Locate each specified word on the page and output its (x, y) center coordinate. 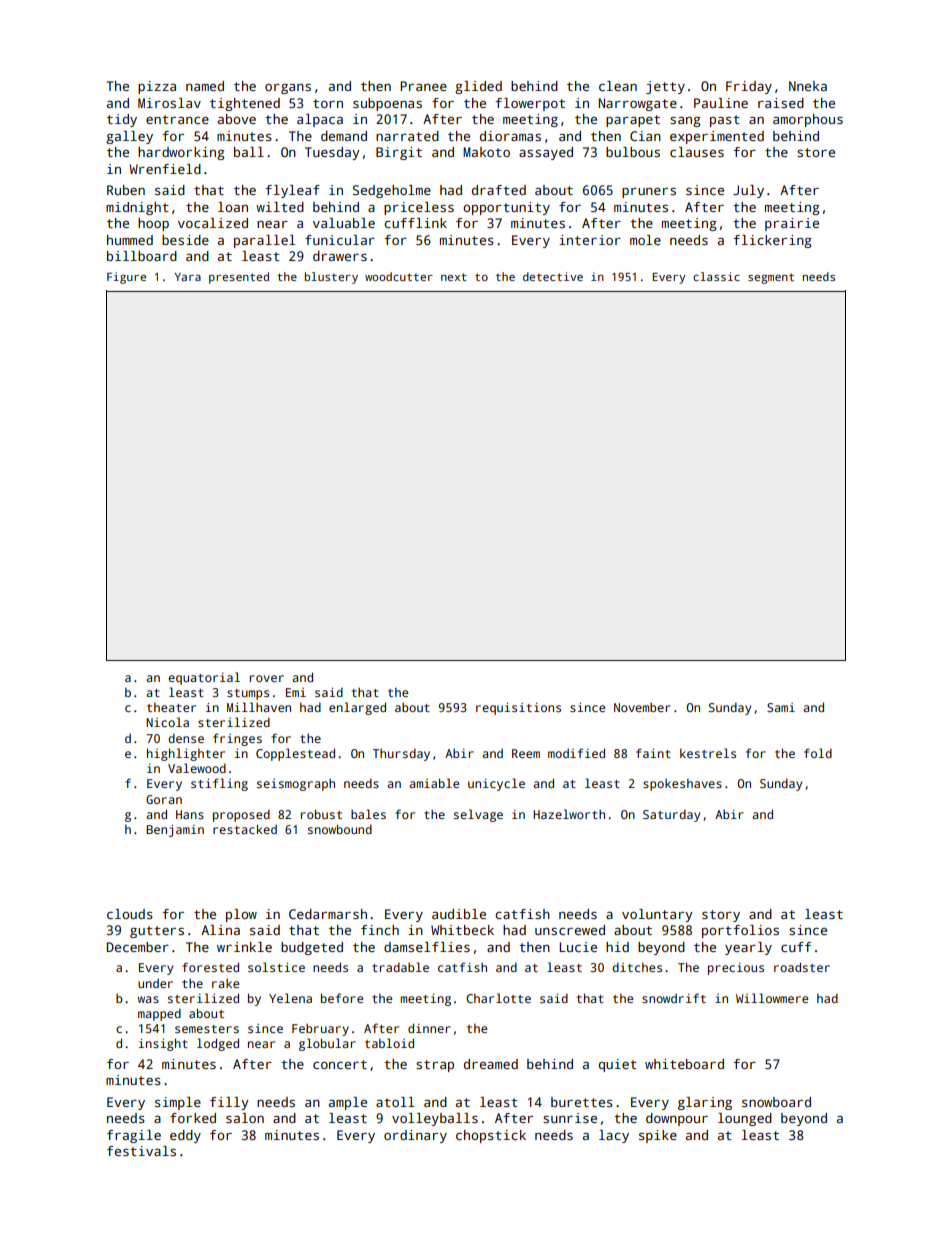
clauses (697, 152)
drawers (340, 256)
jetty (665, 87)
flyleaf (292, 191)
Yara (188, 277)
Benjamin (175, 831)
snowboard (776, 1102)
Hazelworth (569, 814)
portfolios (740, 931)
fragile (134, 1136)
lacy (614, 1136)
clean (618, 86)
